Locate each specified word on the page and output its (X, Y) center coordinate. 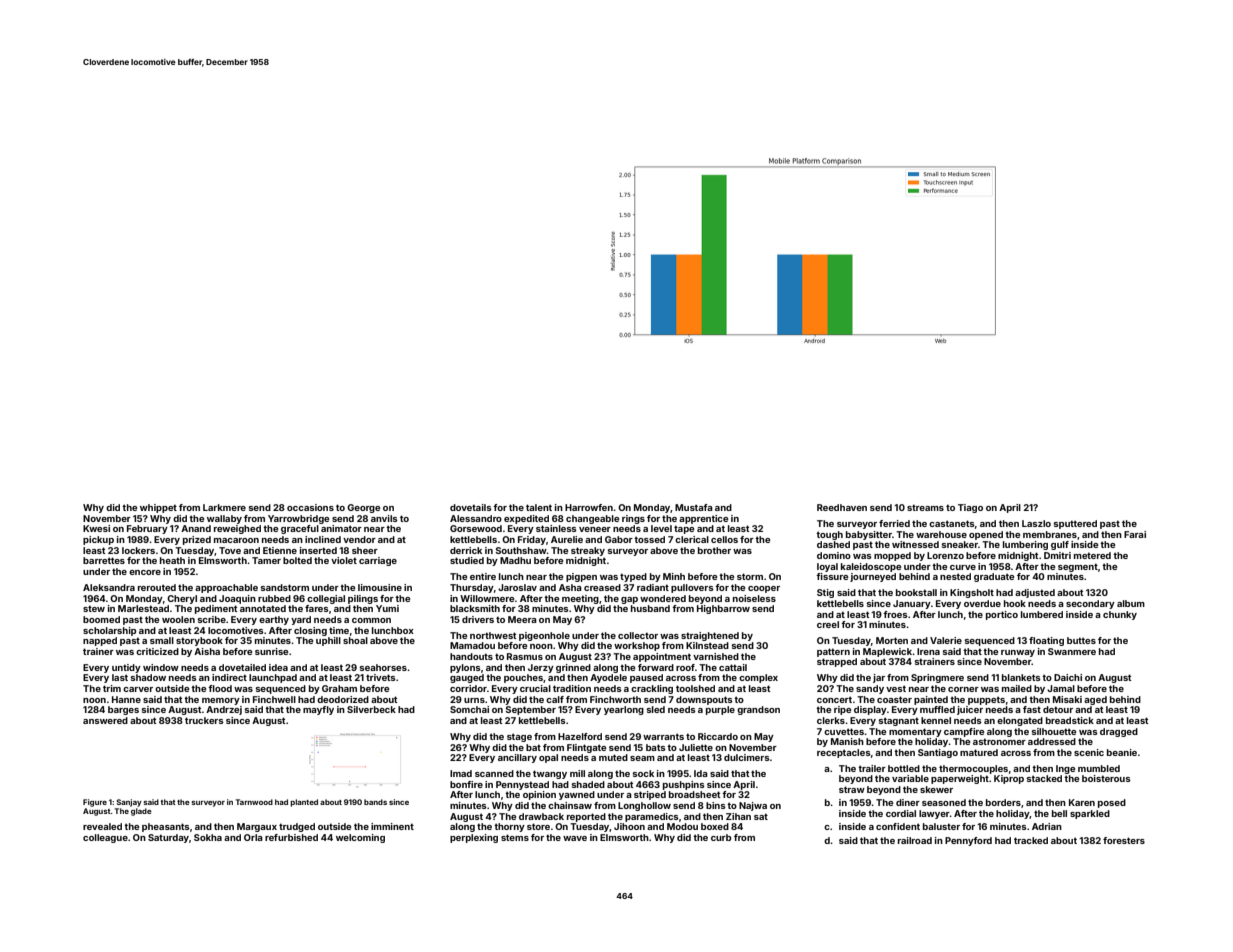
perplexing (474, 838)
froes (895, 614)
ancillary (517, 758)
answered (105, 720)
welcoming (360, 838)
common (371, 620)
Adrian (1047, 826)
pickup (98, 540)
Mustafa (694, 507)
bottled (904, 768)
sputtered (1075, 524)
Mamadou (472, 645)
